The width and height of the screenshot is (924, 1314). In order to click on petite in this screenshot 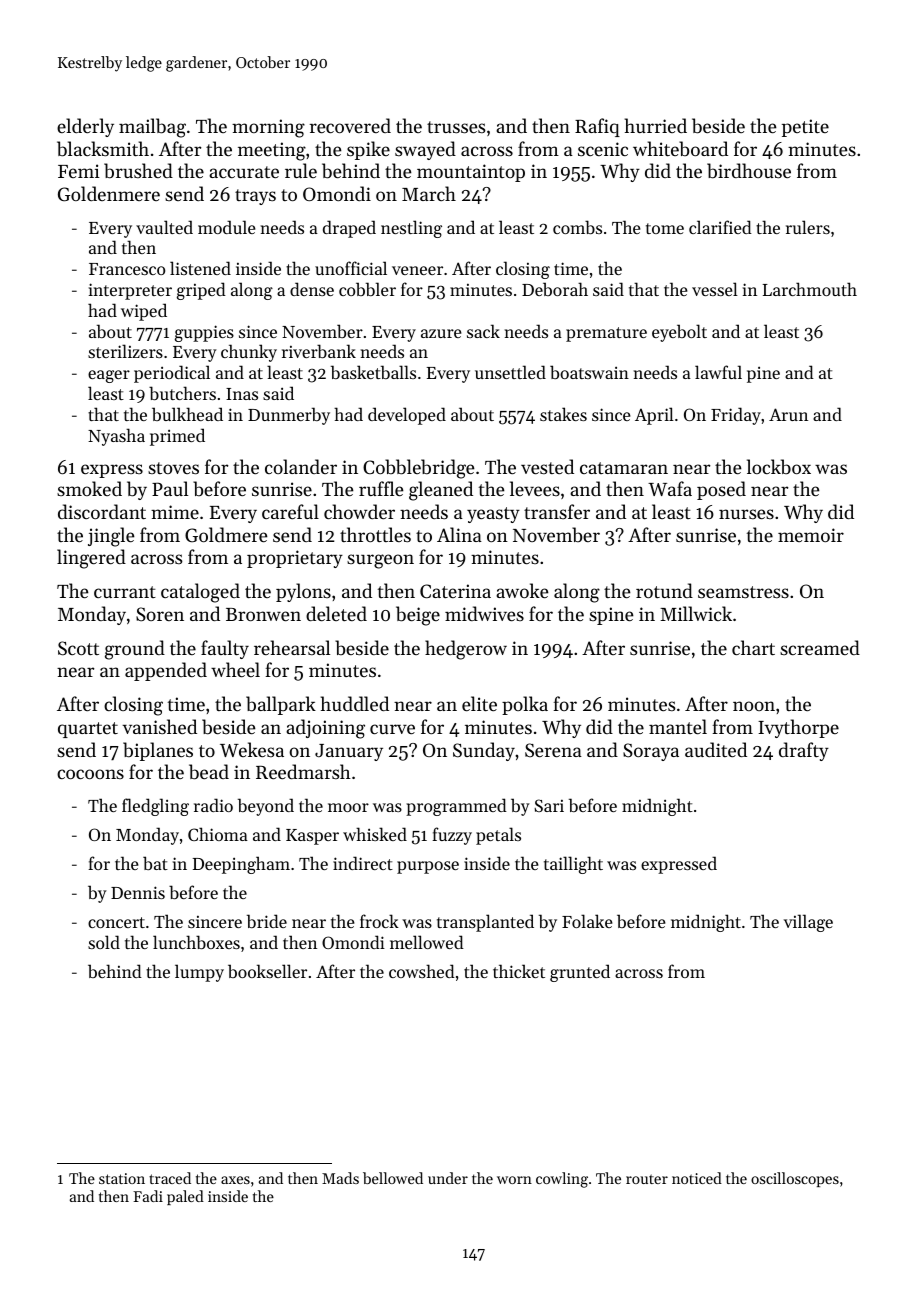, I will do `click(805, 128)`.
